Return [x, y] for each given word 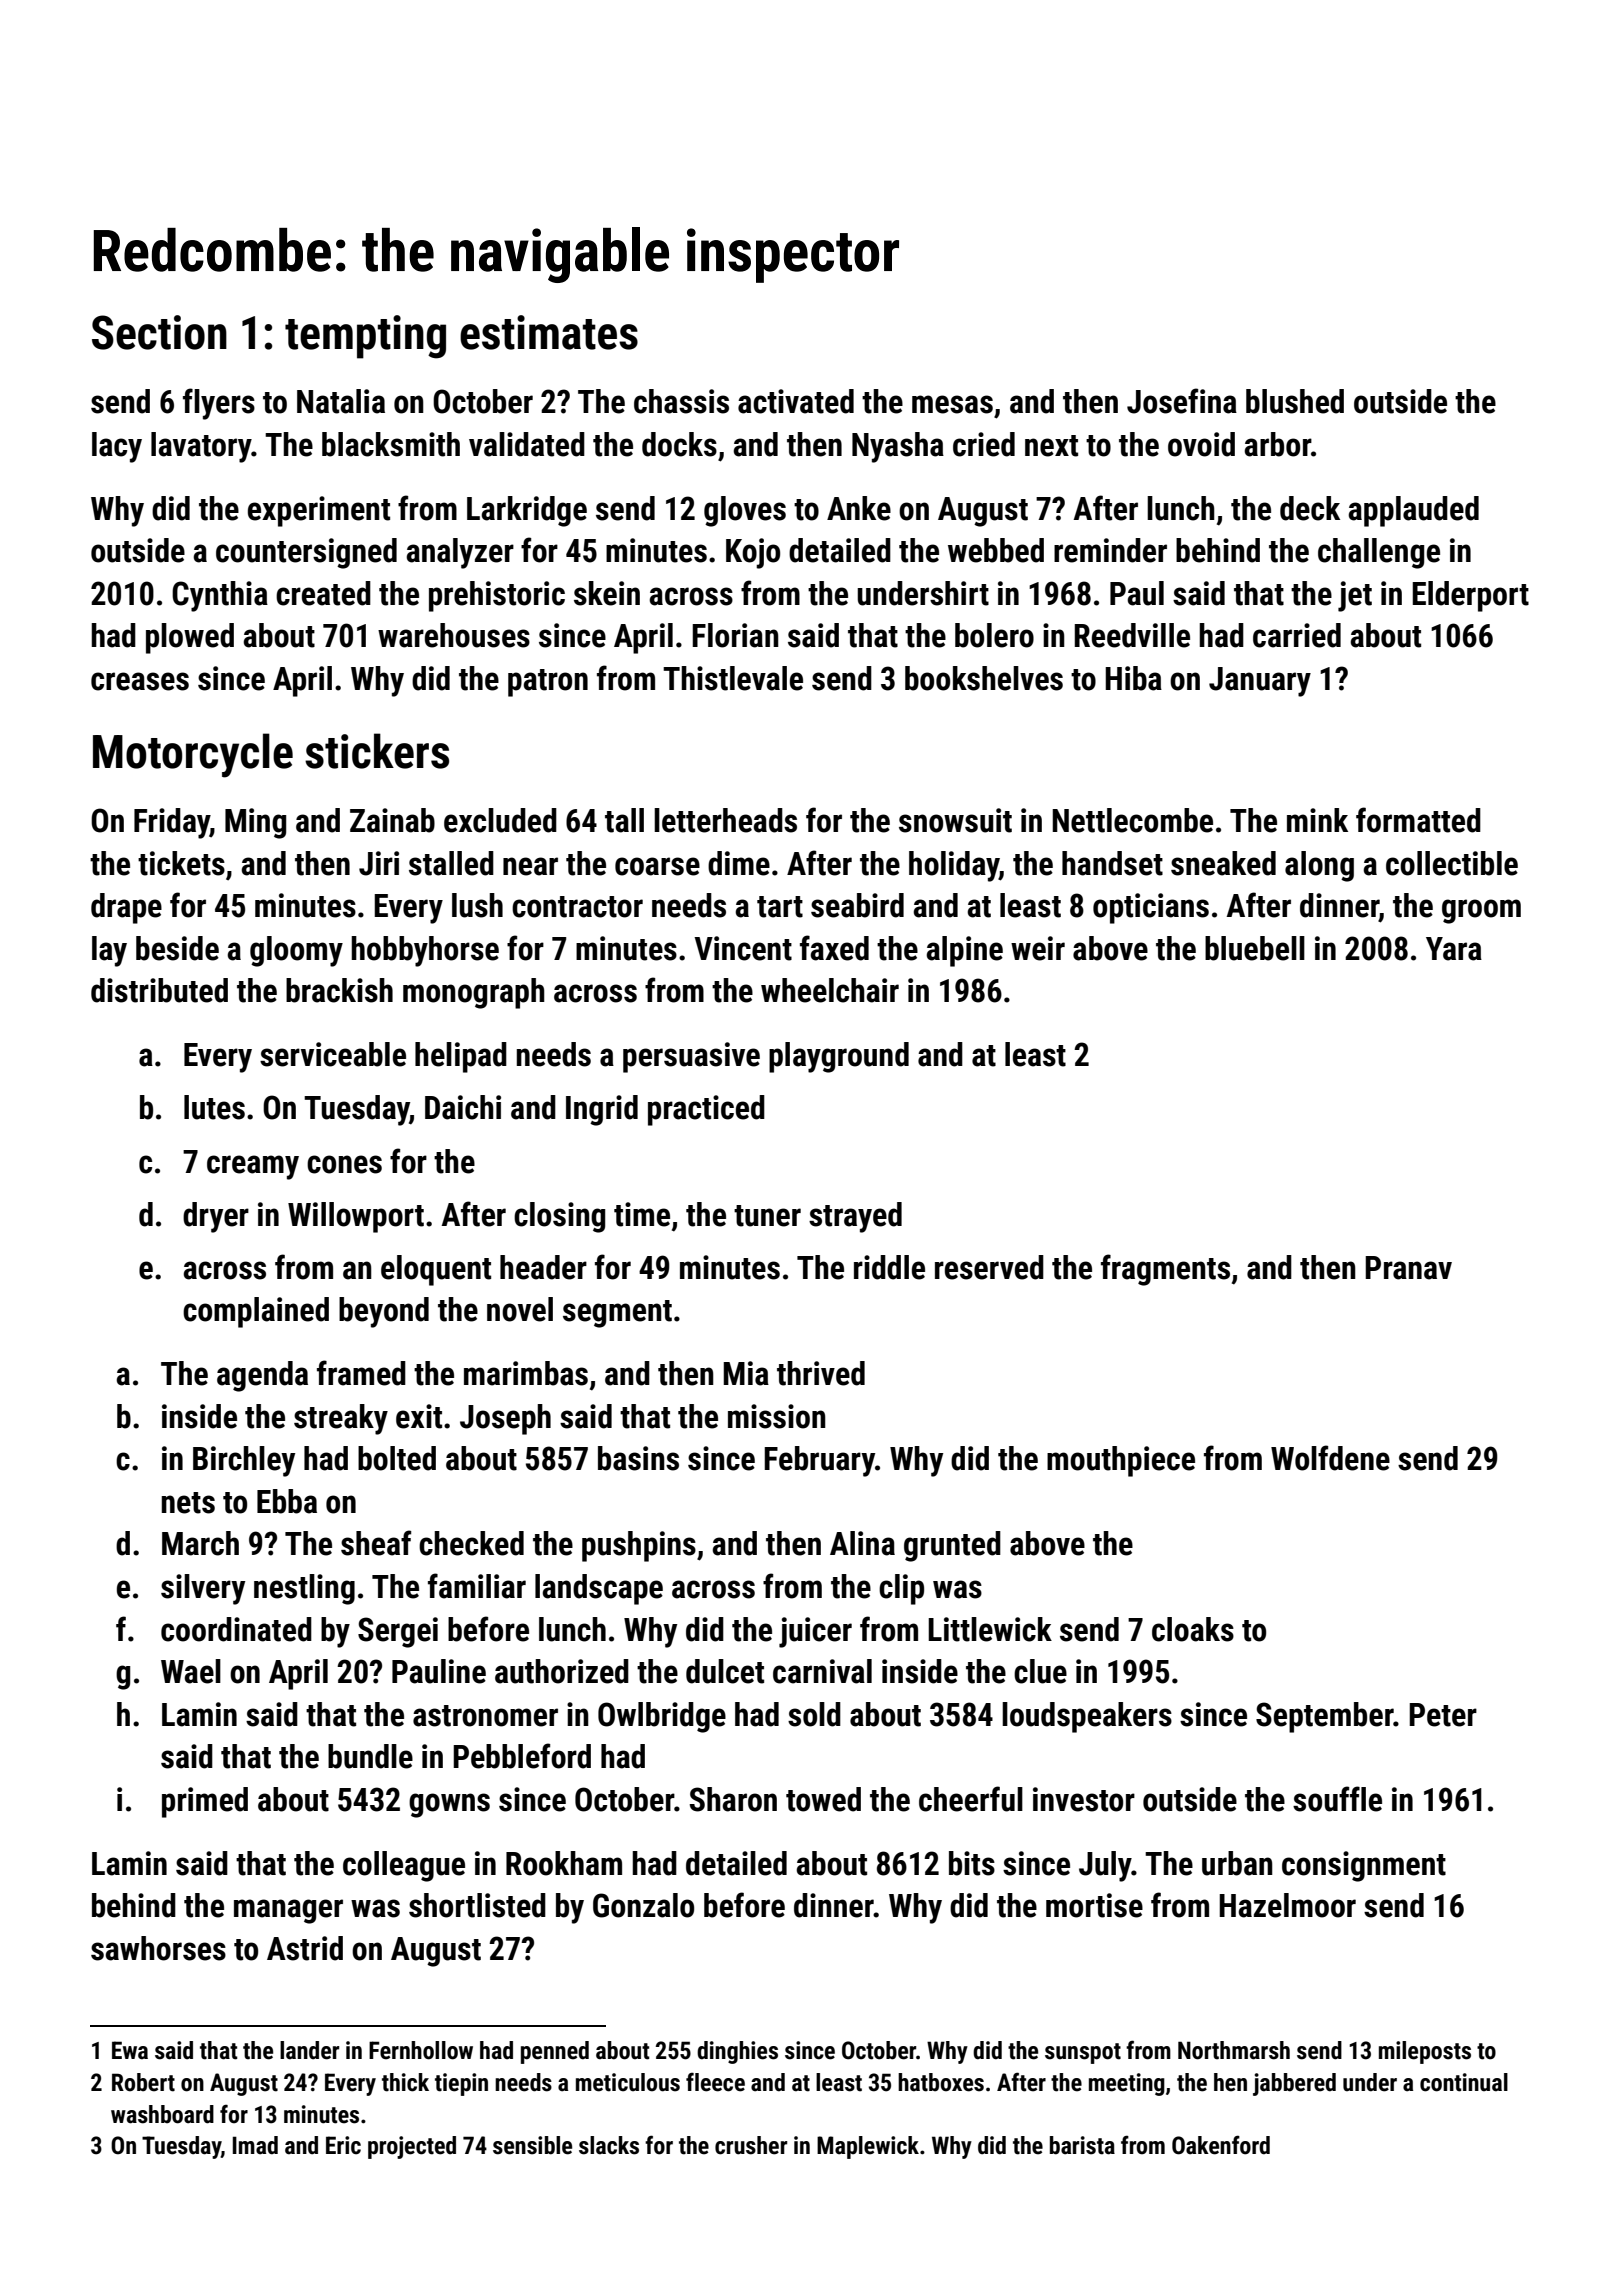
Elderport [1470, 596]
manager [288, 1911]
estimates [549, 332]
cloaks [1193, 1629]
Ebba [287, 1501]
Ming [255, 823]
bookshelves [984, 678]
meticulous [628, 2082]
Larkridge [527, 511]
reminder [1110, 550]
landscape [599, 1589]
